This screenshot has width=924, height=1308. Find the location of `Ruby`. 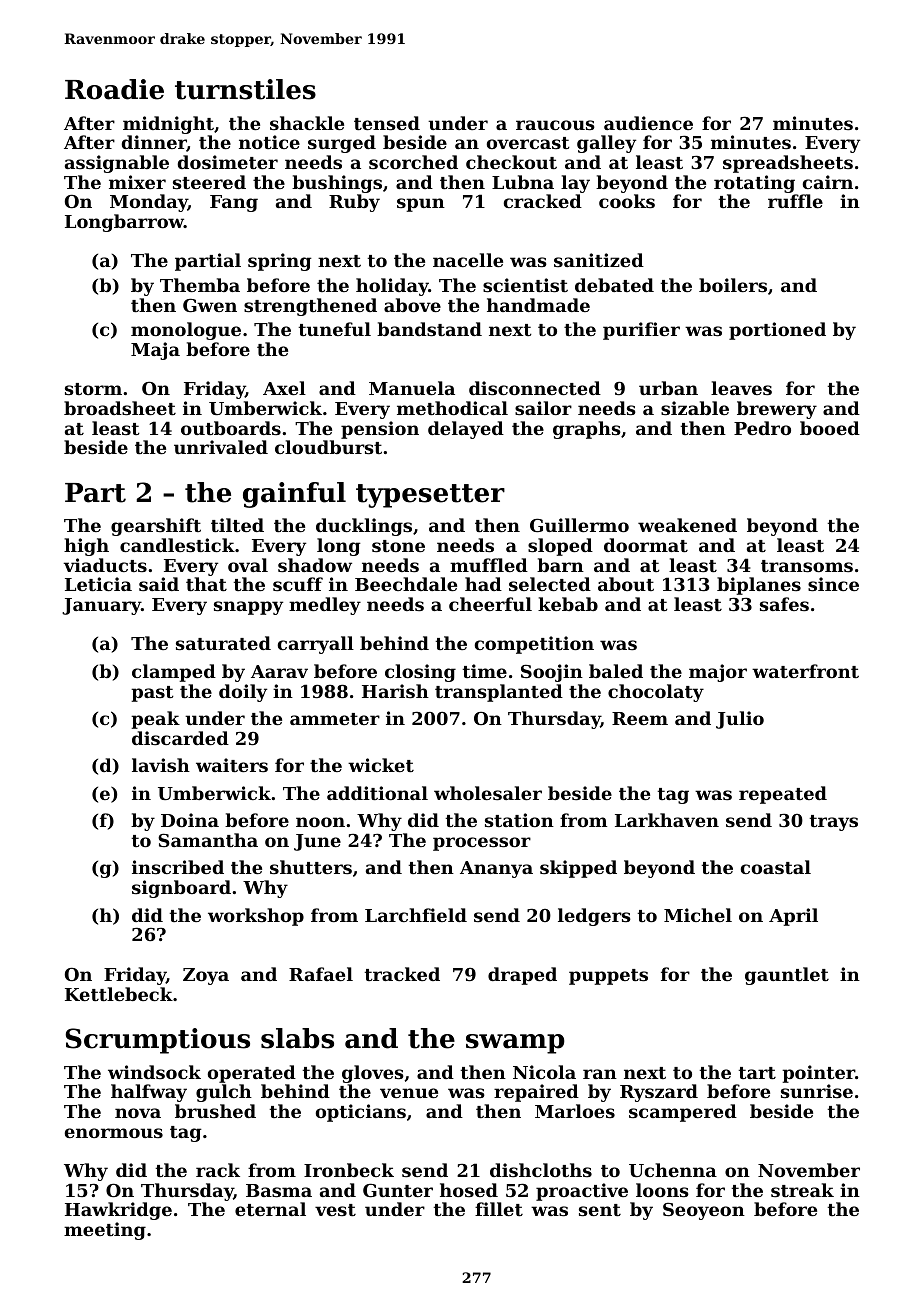

Ruby is located at coordinates (354, 203).
